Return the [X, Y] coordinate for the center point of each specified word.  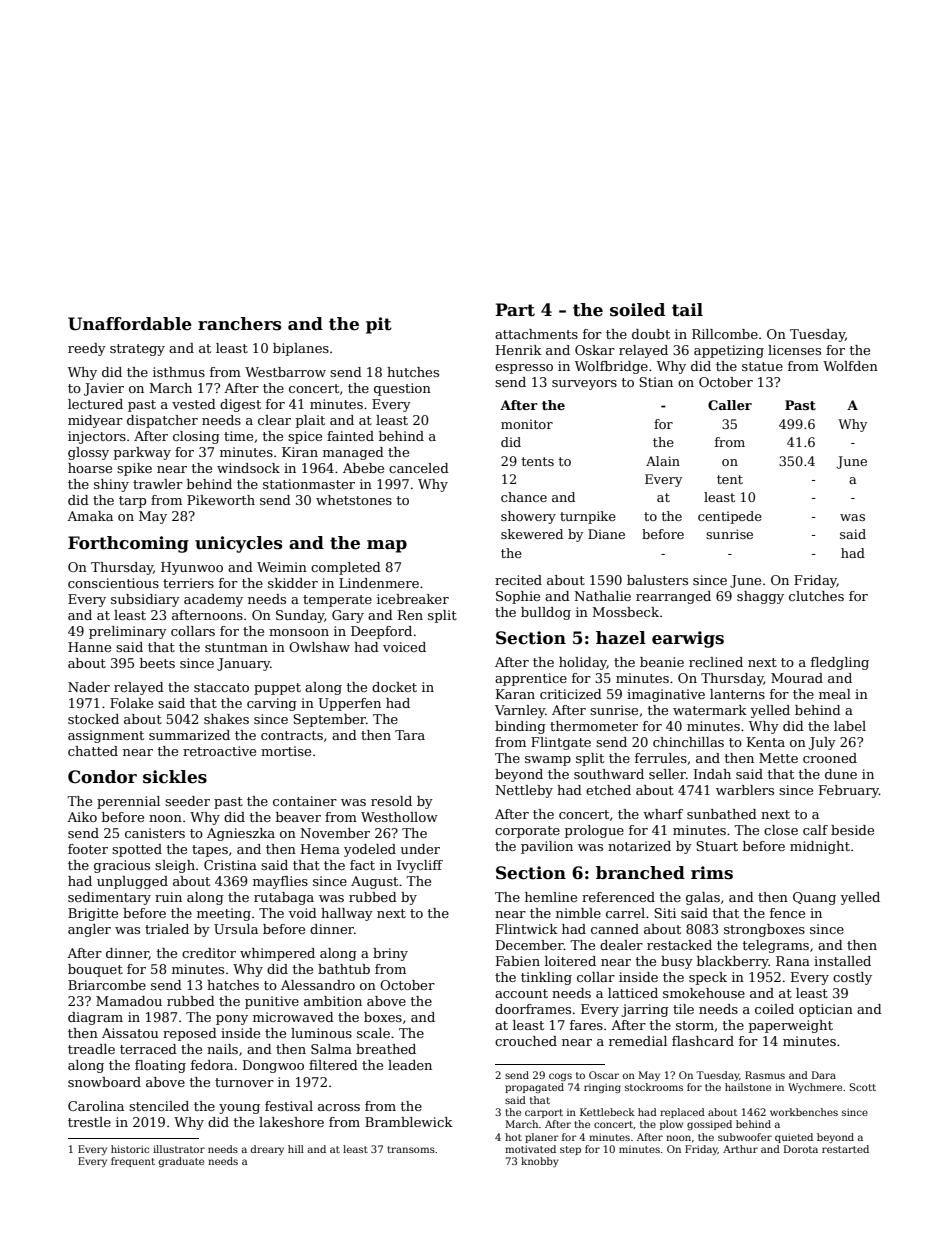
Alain [663, 461]
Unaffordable [130, 324]
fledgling [840, 663]
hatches [233, 985]
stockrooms [654, 1087]
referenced [618, 897]
